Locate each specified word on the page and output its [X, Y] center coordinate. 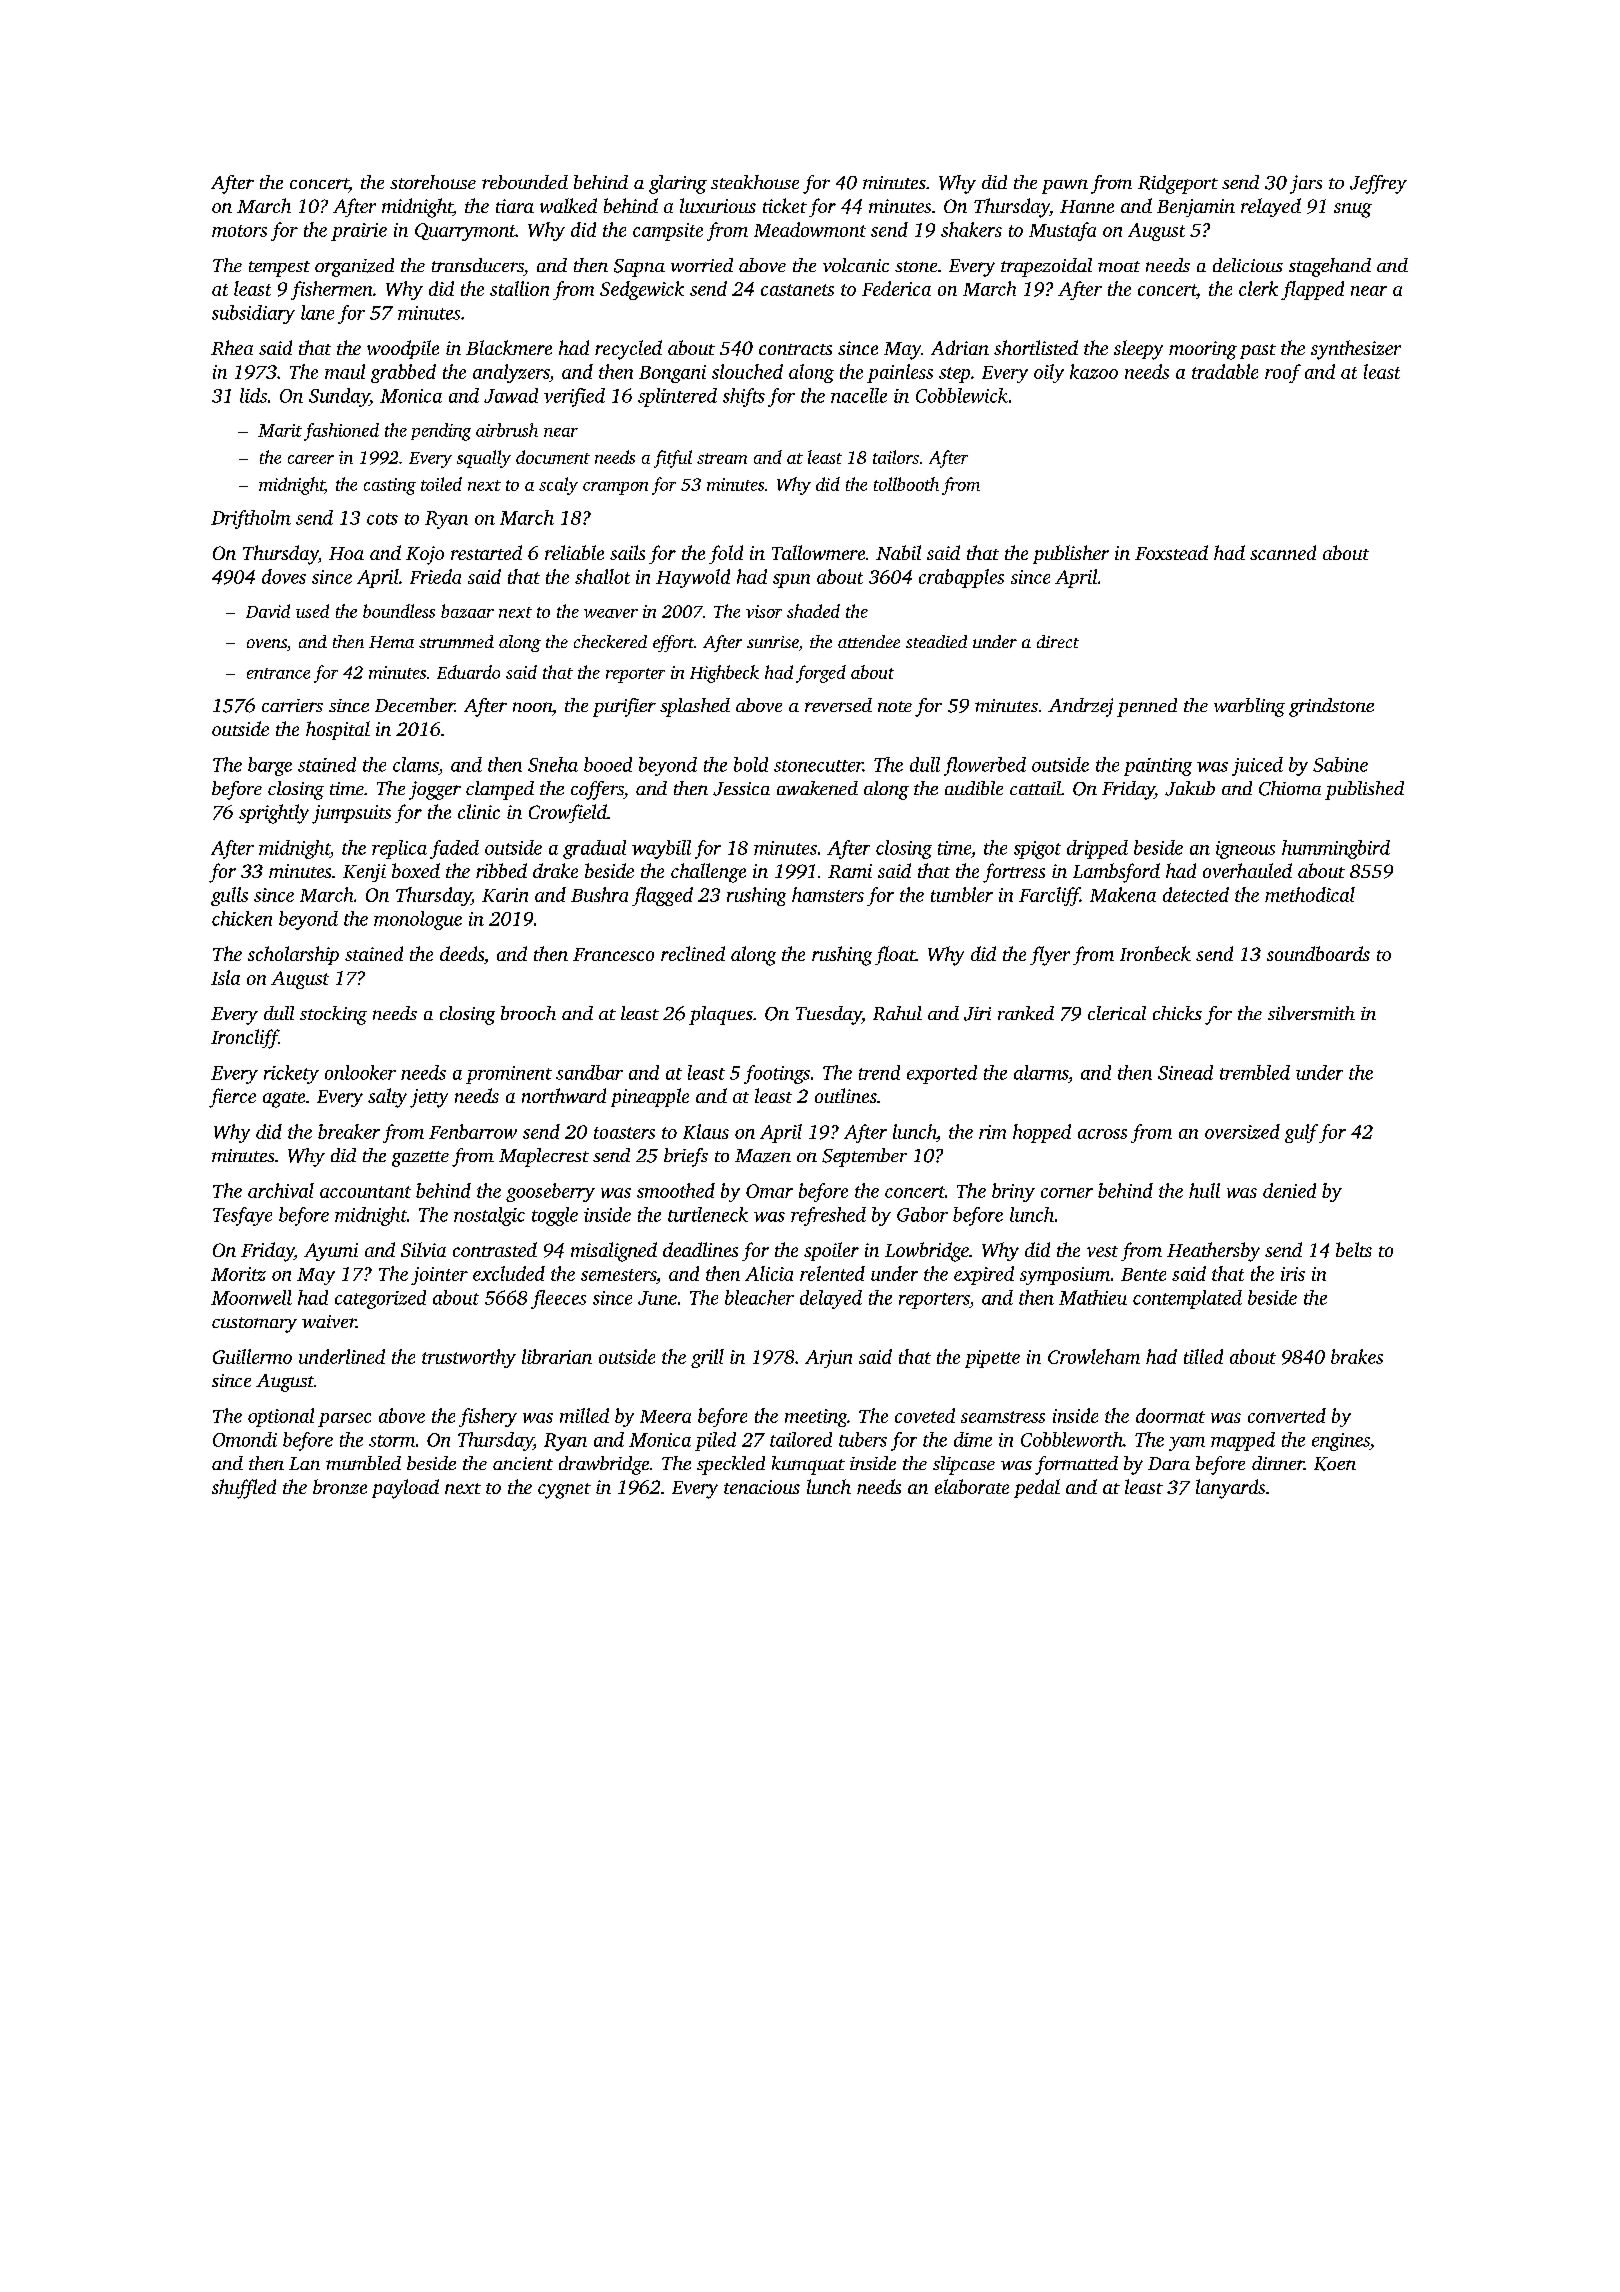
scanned [1283, 552]
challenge [708, 873]
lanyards [1230, 1489]
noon [532, 707]
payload [405, 1489]
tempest [279, 269]
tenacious [762, 1487]
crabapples [961, 578]
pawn [1065, 186]
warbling [1249, 707]
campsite [668, 232]
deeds [462, 953]
